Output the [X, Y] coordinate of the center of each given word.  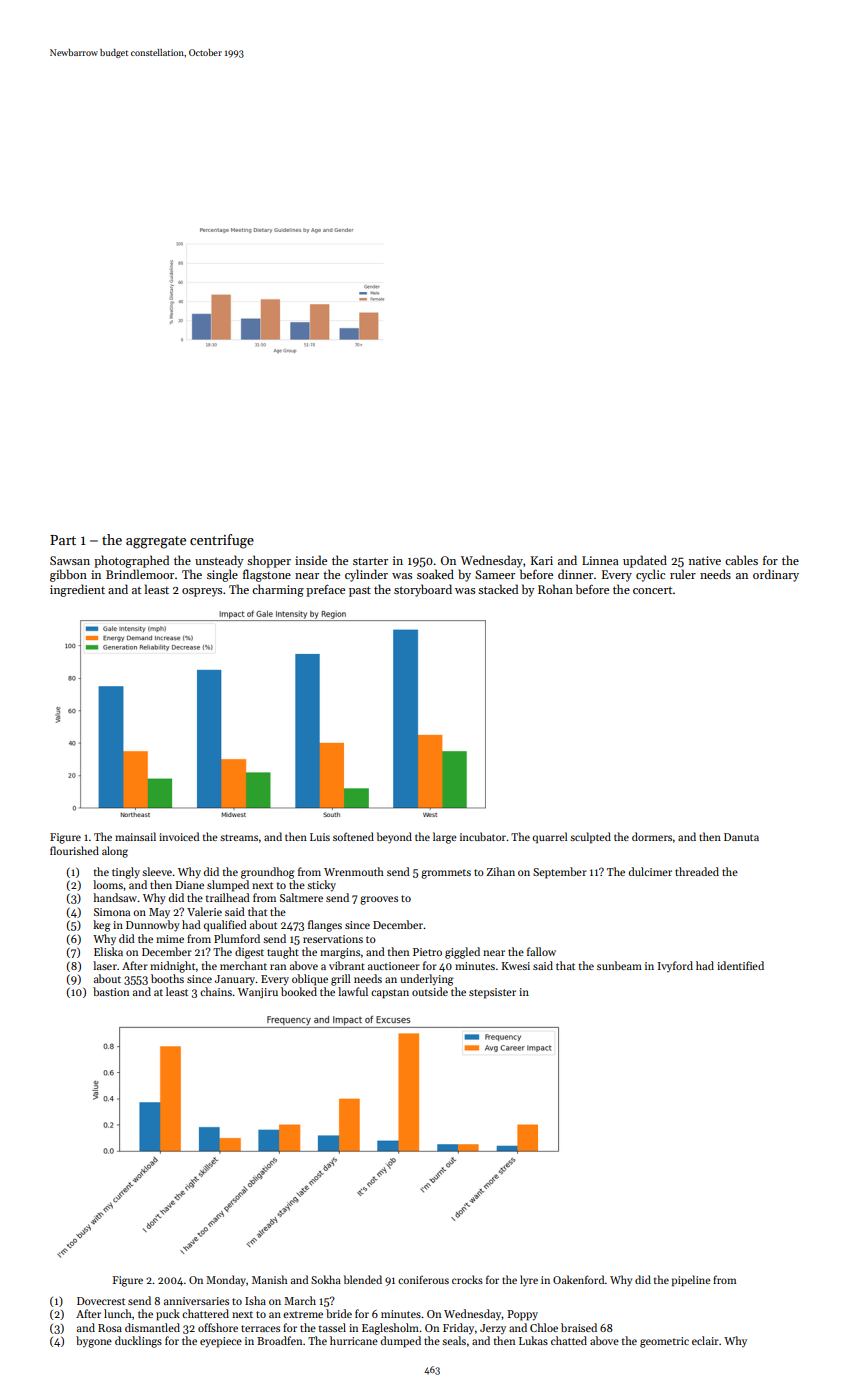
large [445, 838]
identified [740, 965]
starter [370, 561]
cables [741, 560]
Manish [269, 1279]
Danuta [741, 837]
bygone [94, 1342]
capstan [390, 994]
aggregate [156, 542]
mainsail [135, 836]
